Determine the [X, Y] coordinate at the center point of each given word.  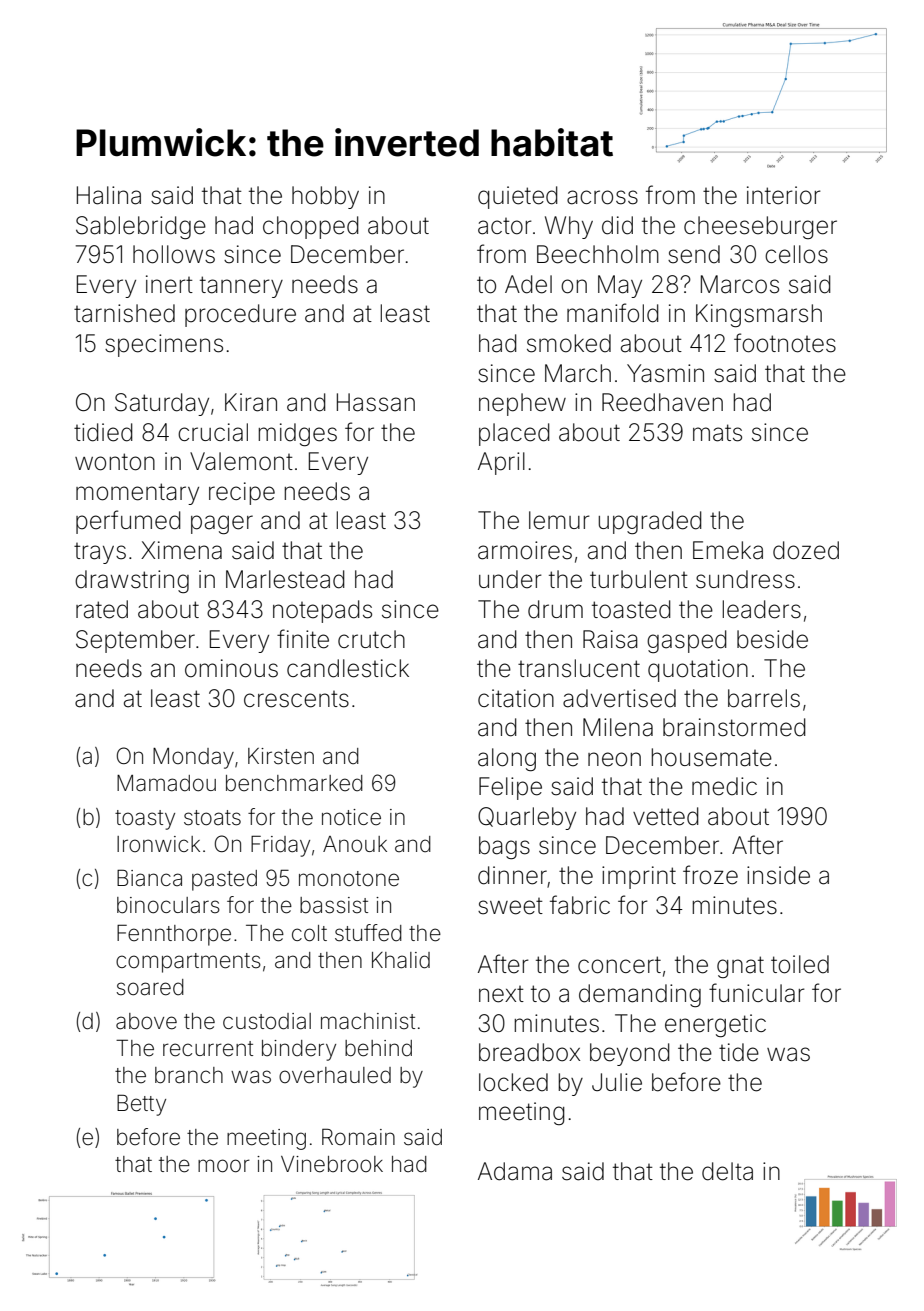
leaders [762, 609]
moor [224, 1166]
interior [784, 195]
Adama [515, 1171]
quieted [518, 197]
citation [516, 698]
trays [100, 553]
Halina [109, 195]
